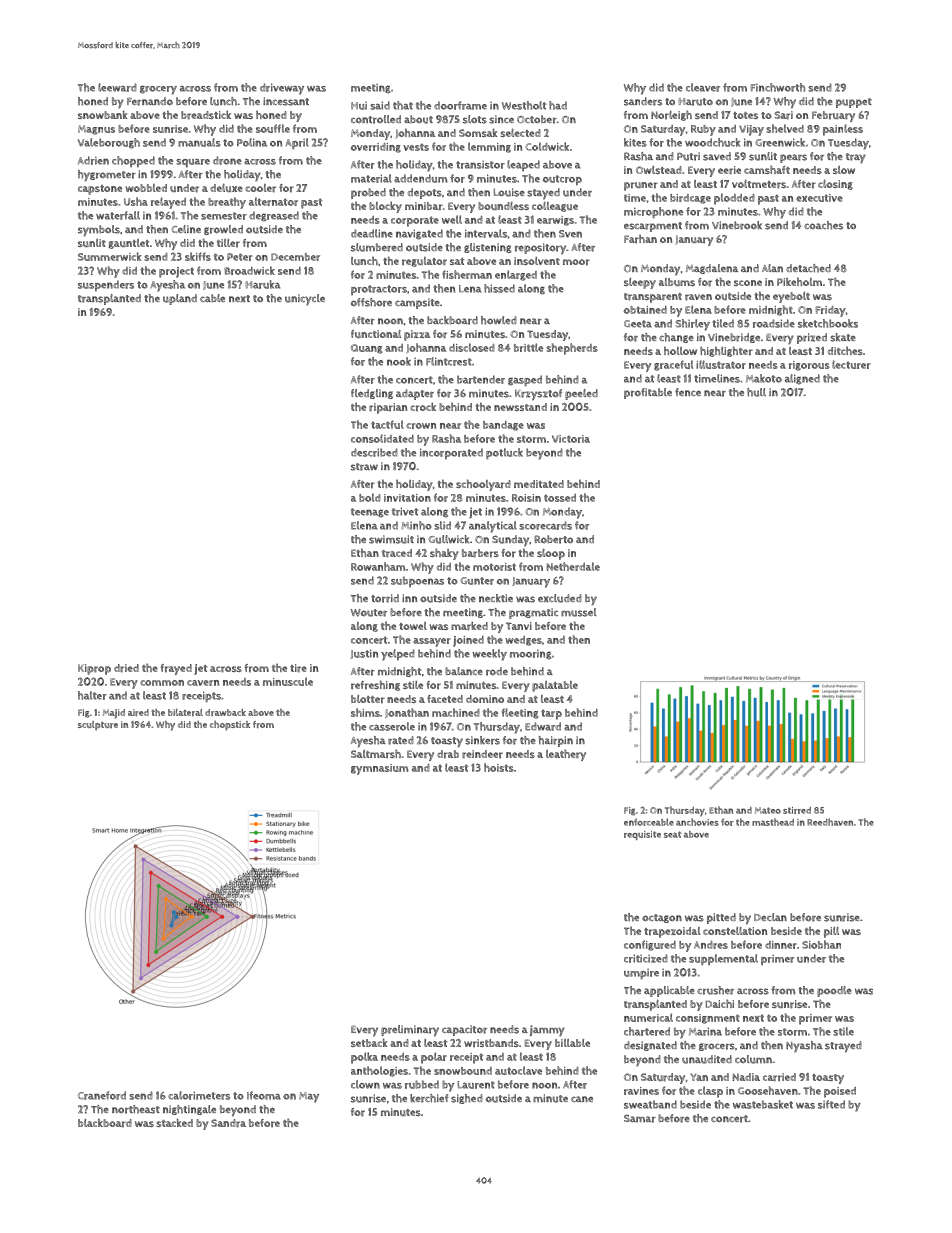 The height and width of the page is (1233, 952). What do you see at coordinates (379, 769) in the page?
I see `gymnasium` at bounding box center [379, 769].
